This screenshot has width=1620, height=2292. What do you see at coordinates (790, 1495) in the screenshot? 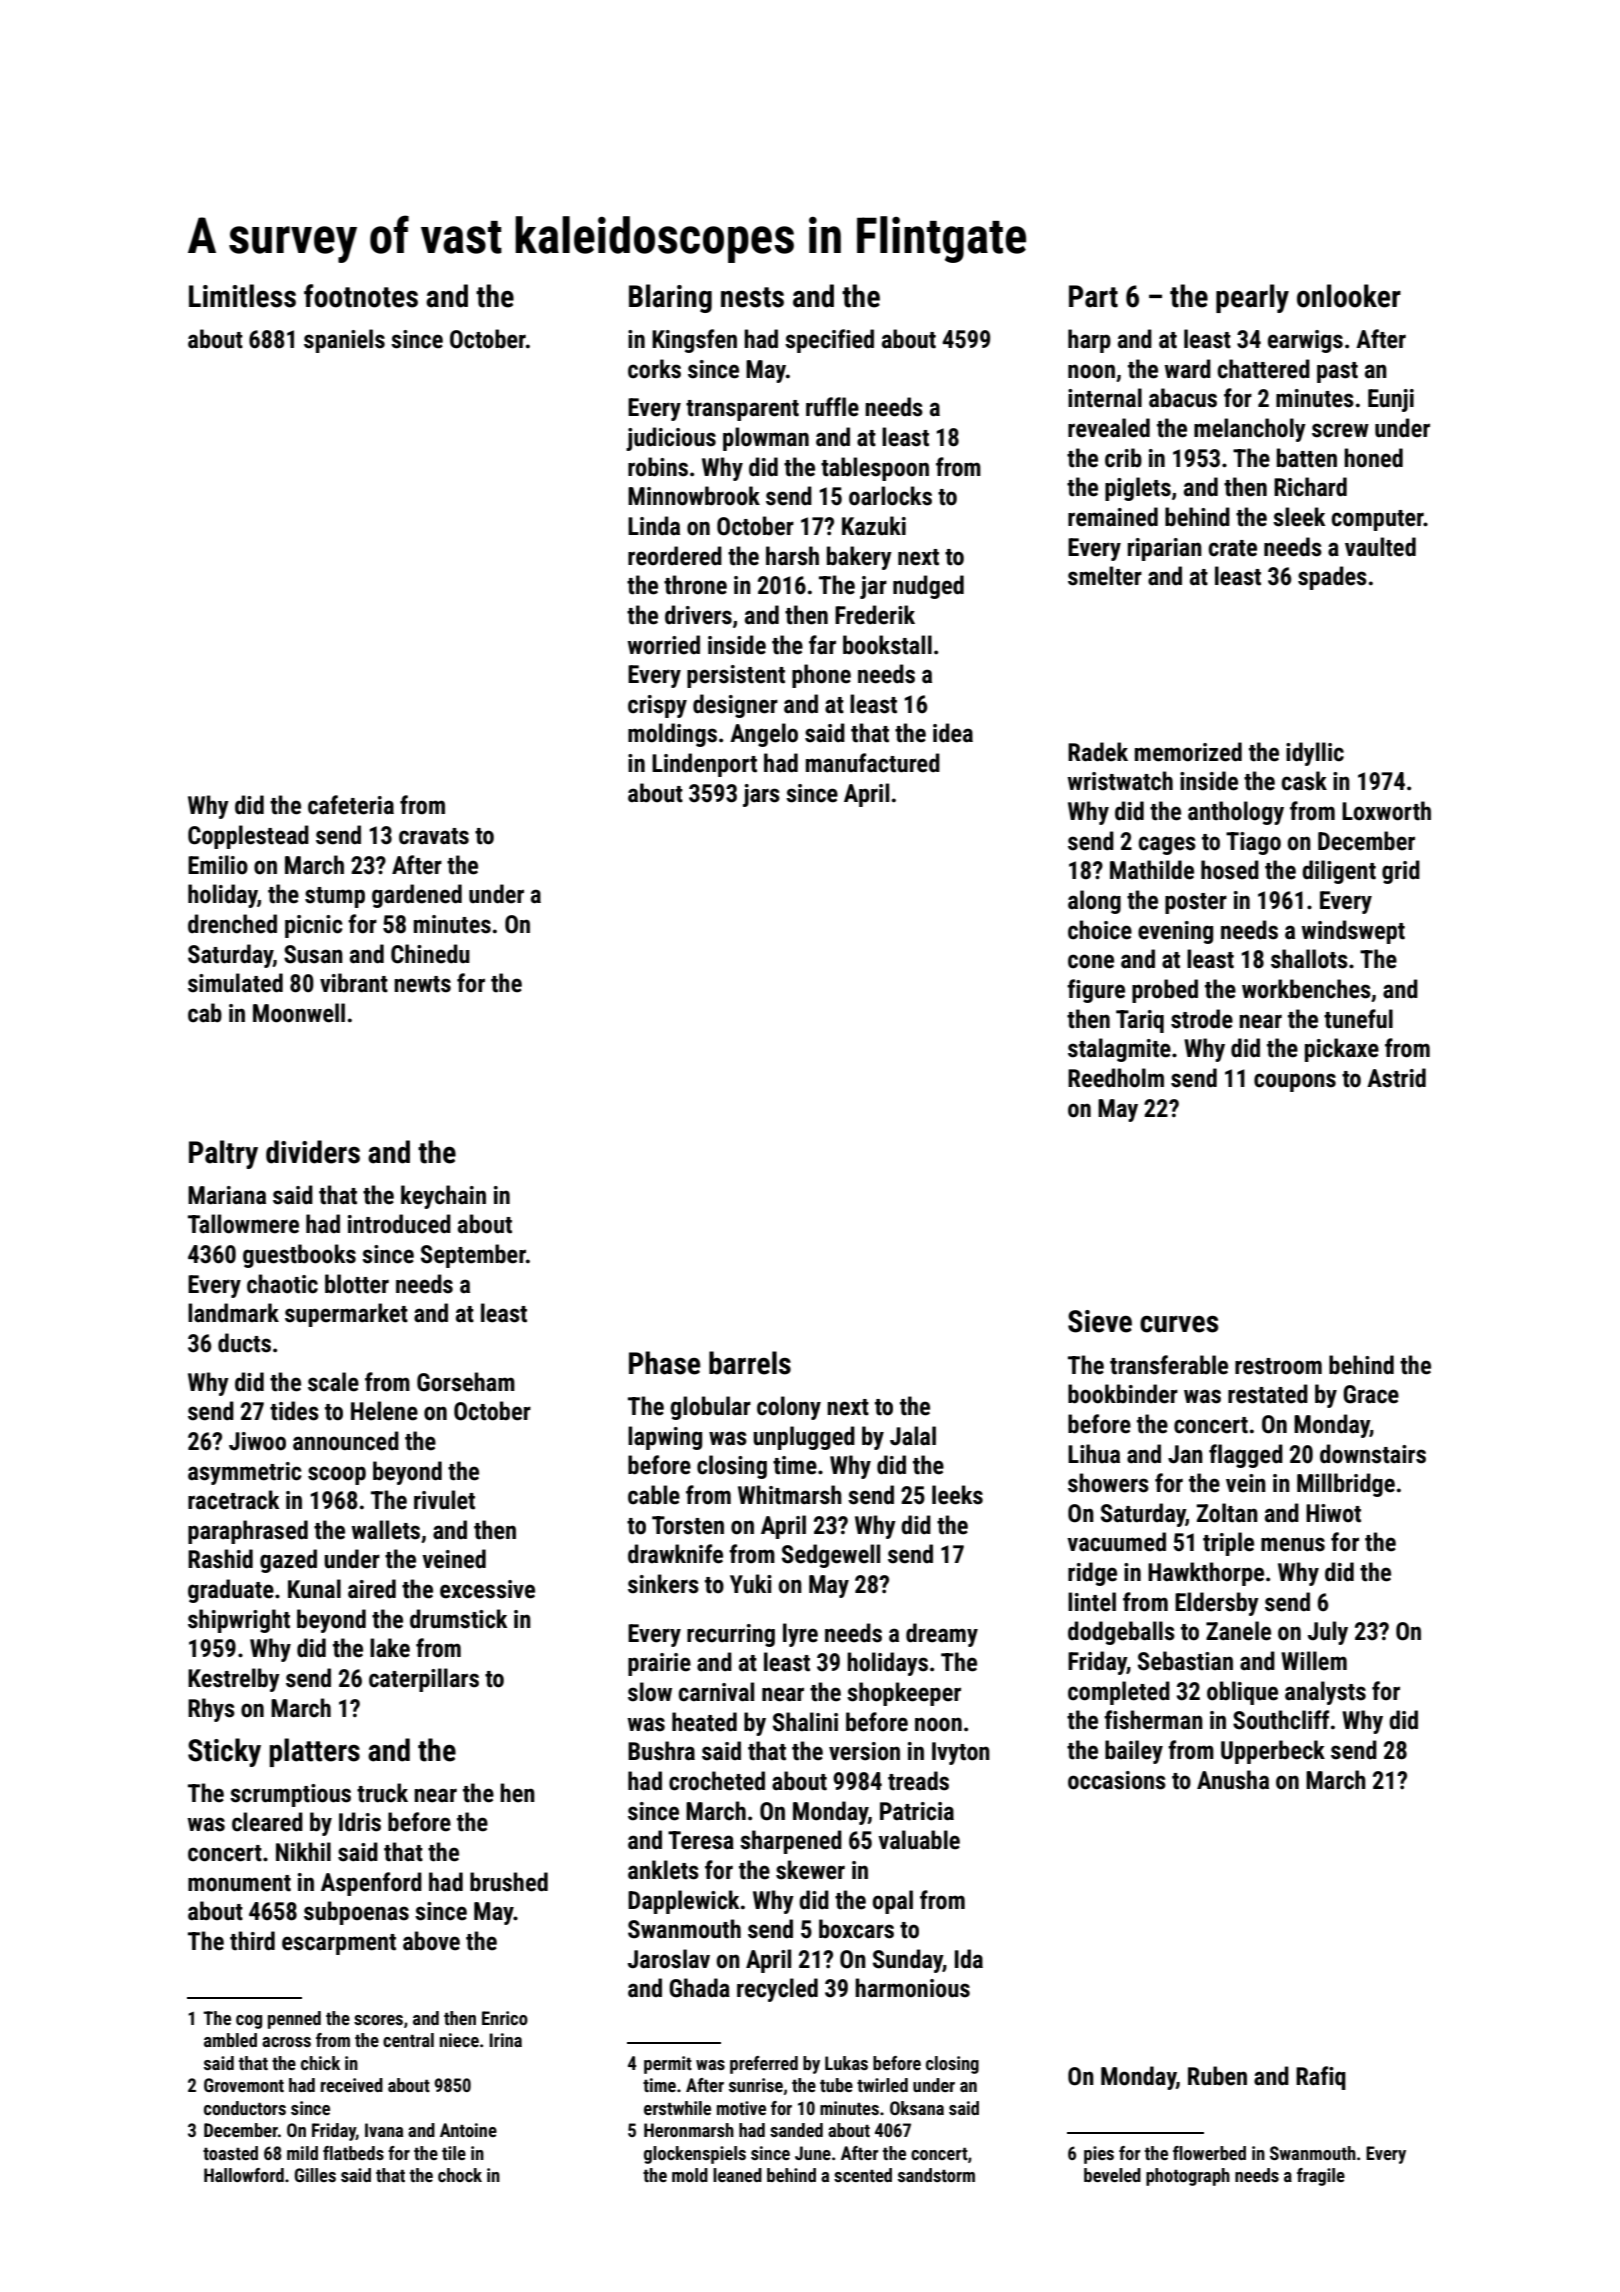
I see `Whitmarsh` at bounding box center [790, 1495].
